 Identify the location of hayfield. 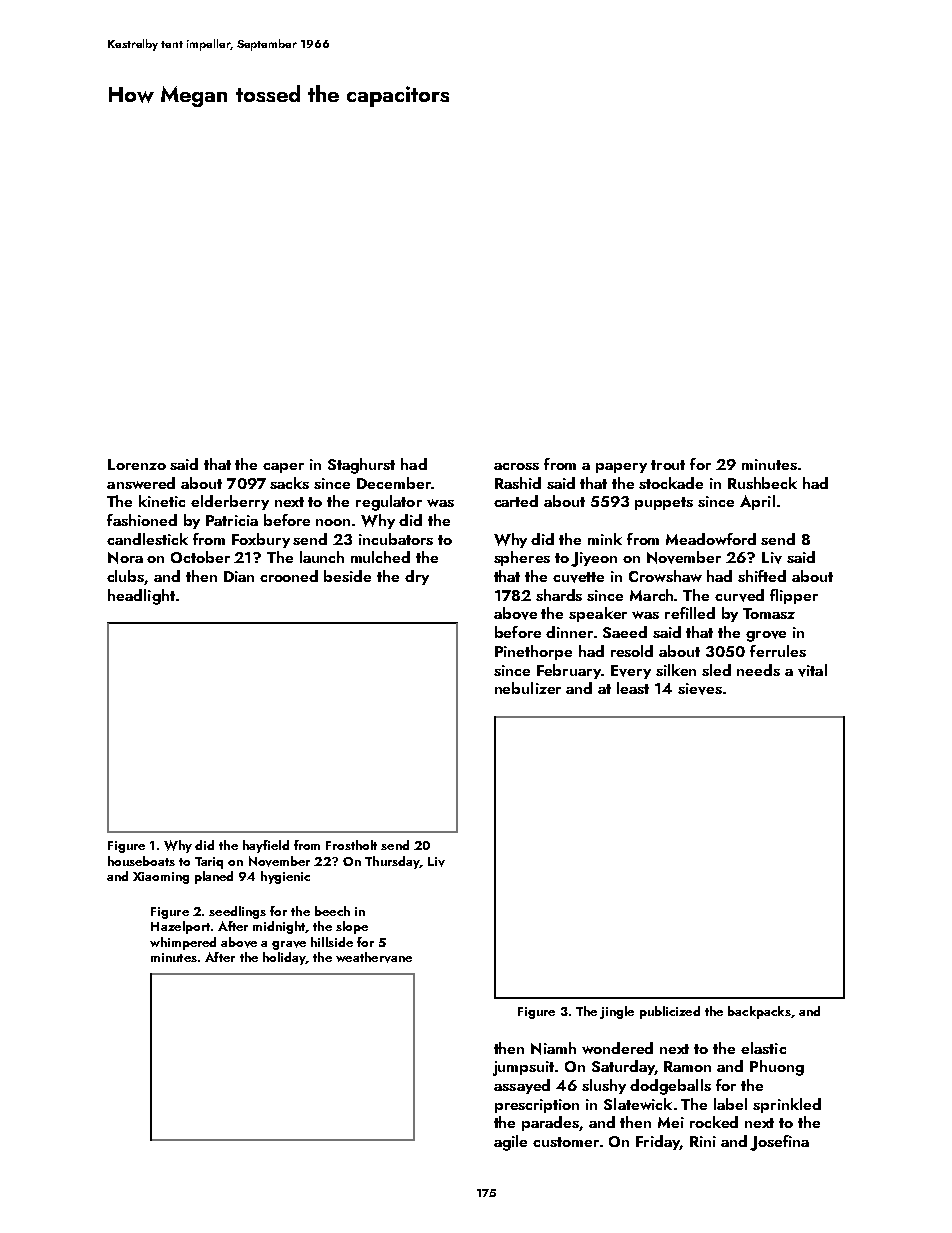
(266, 846).
